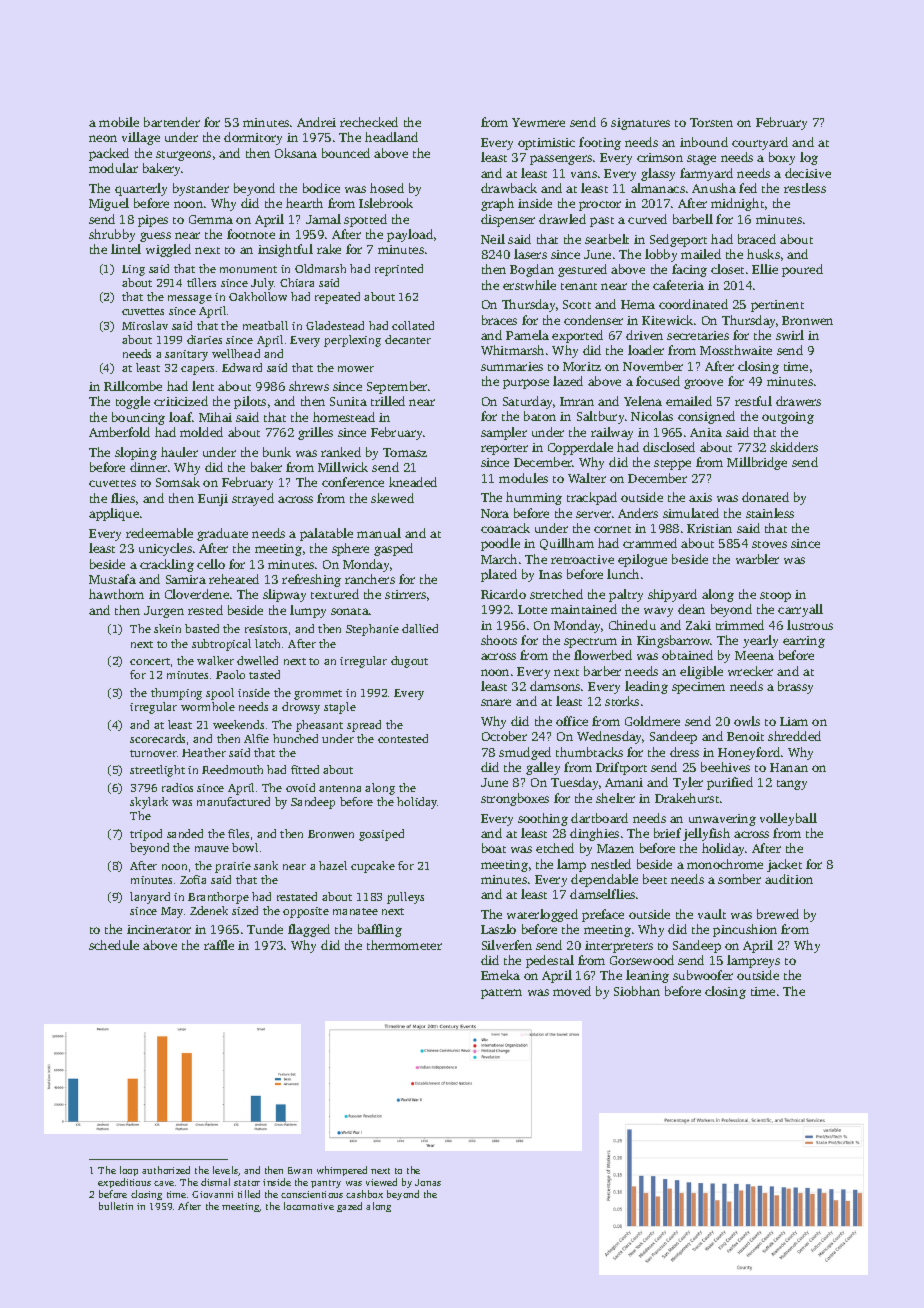  What do you see at coordinates (498, 929) in the screenshot?
I see `Laszlo` at bounding box center [498, 929].
